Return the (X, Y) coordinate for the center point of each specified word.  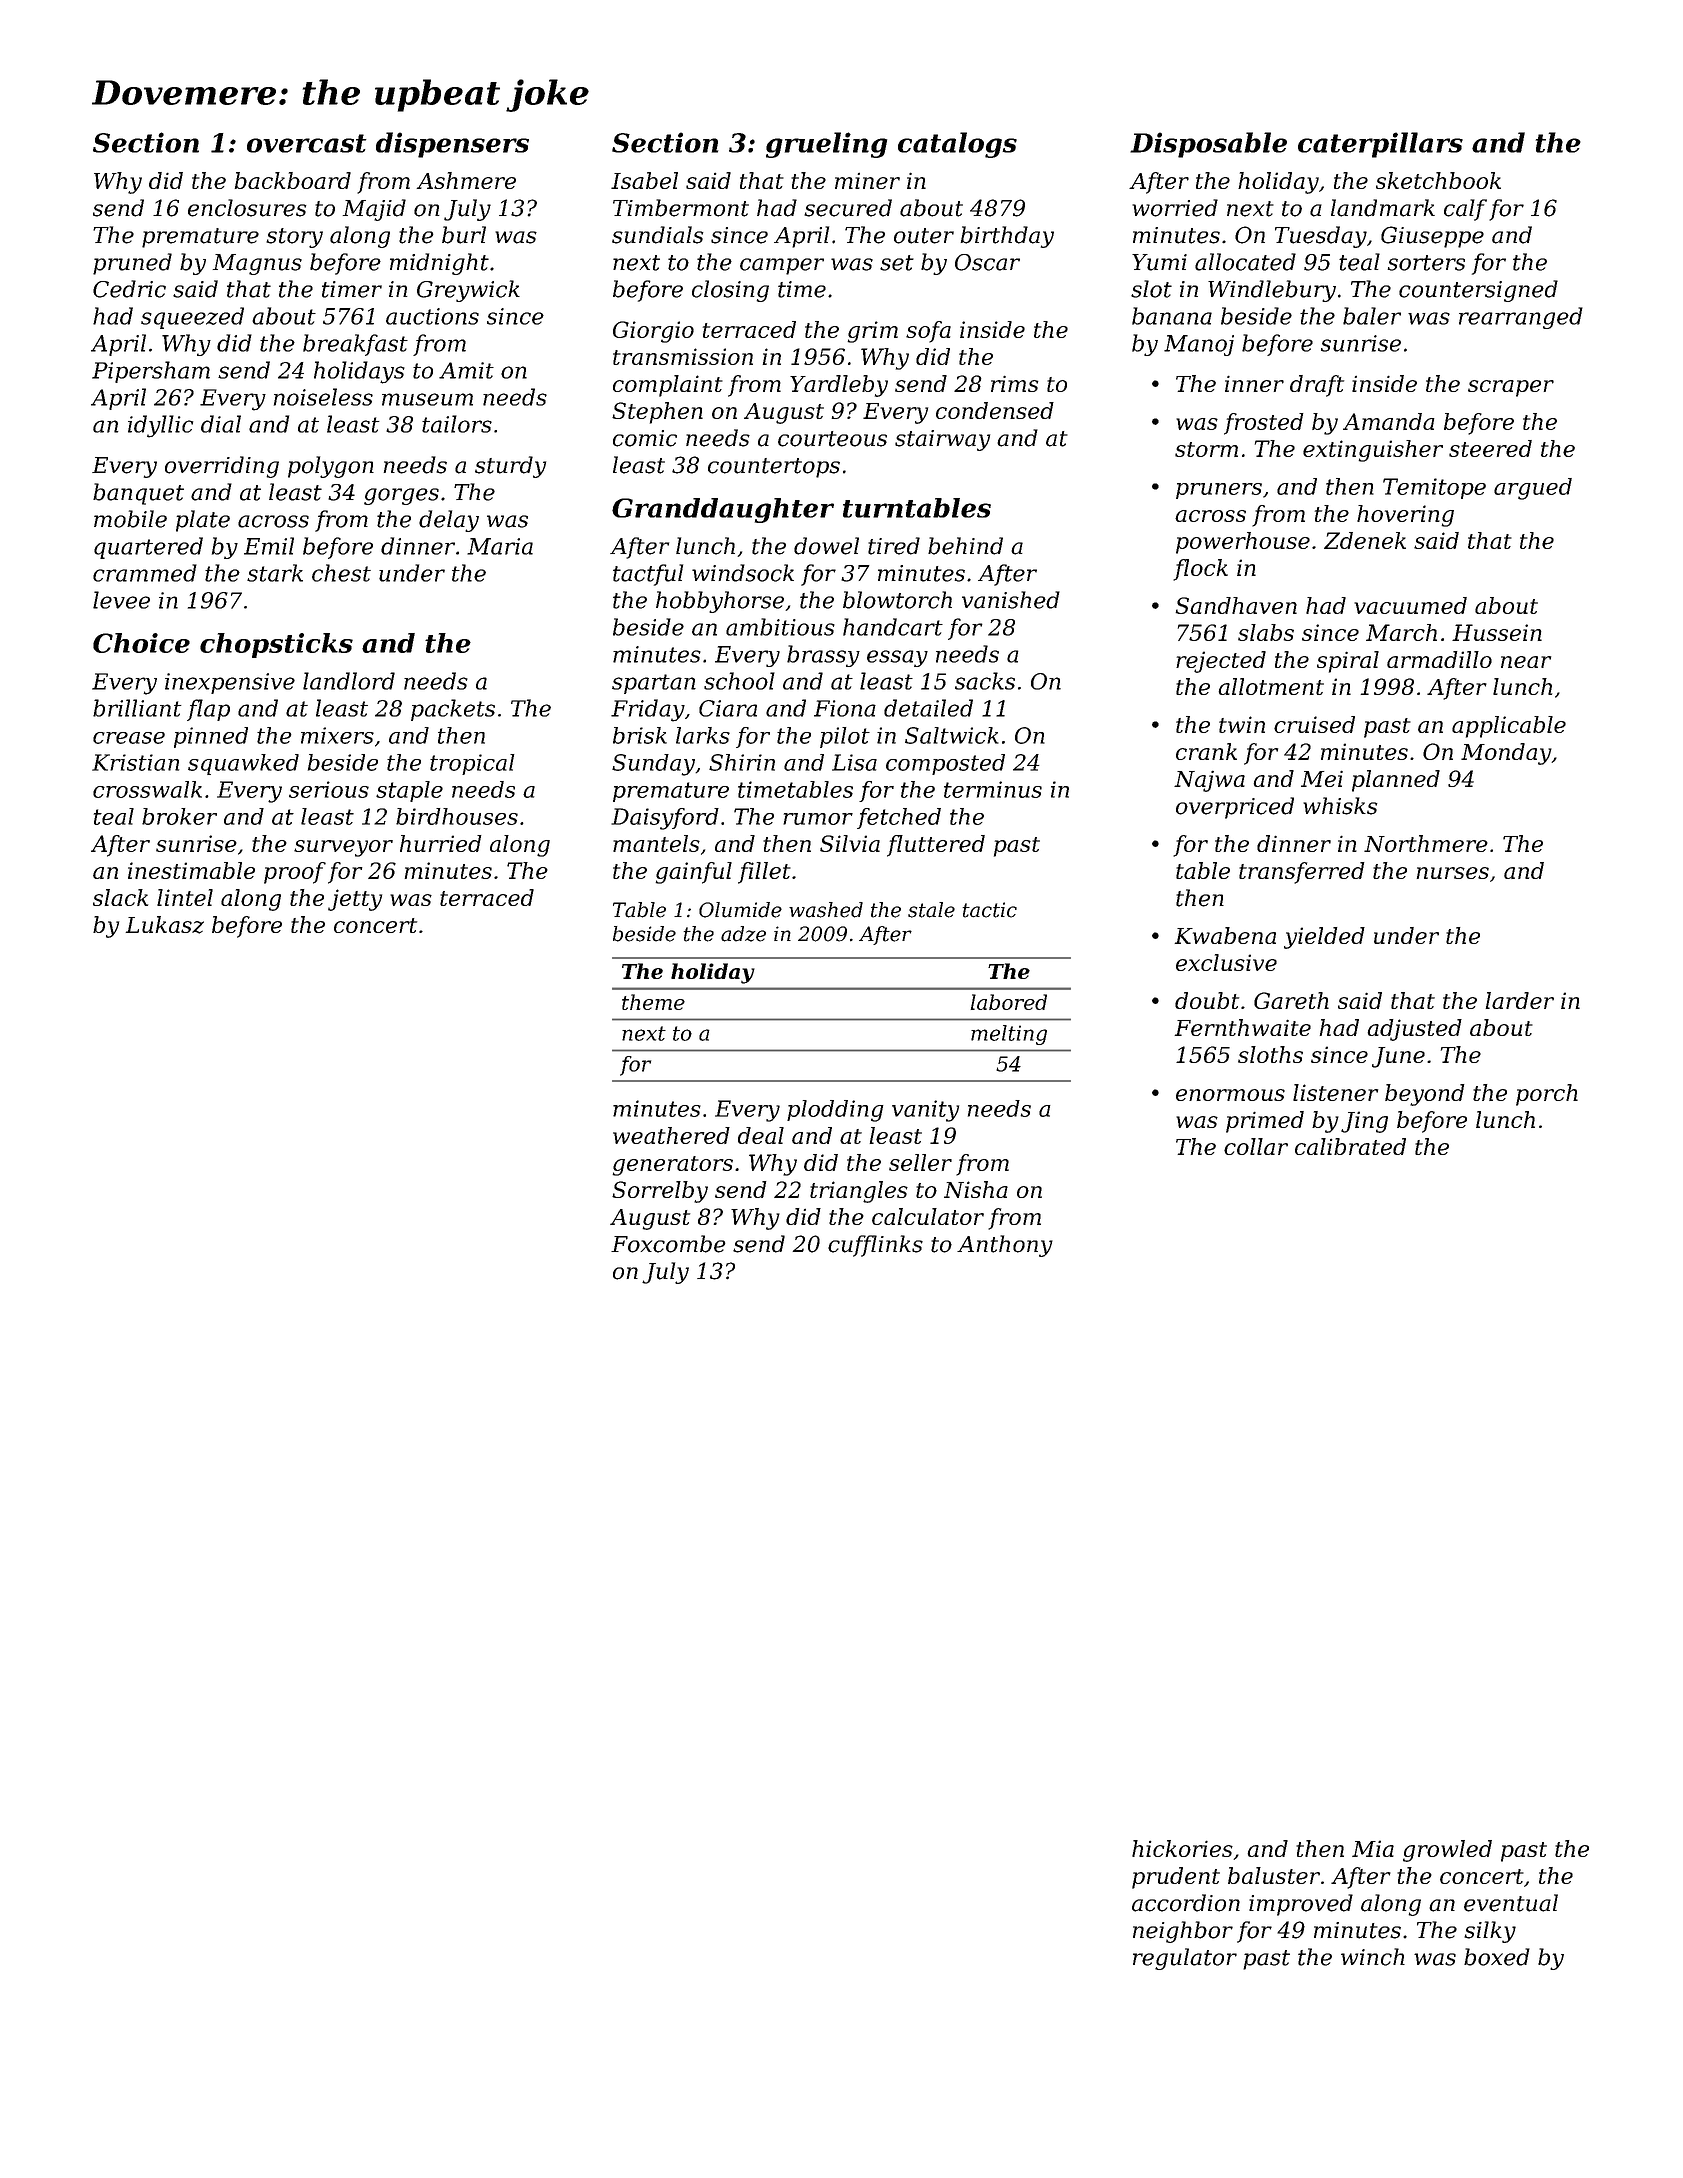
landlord (349, 681)
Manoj (1199, 345)
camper (782, 266)
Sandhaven (1236, 605)
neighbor (1183, 1932)
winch (1373, 1957)
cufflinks (875, 1246)
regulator (1185, 1959)
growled (1447, 1851)
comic (645, 438)
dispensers (452, 145)
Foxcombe (668, 1244)
